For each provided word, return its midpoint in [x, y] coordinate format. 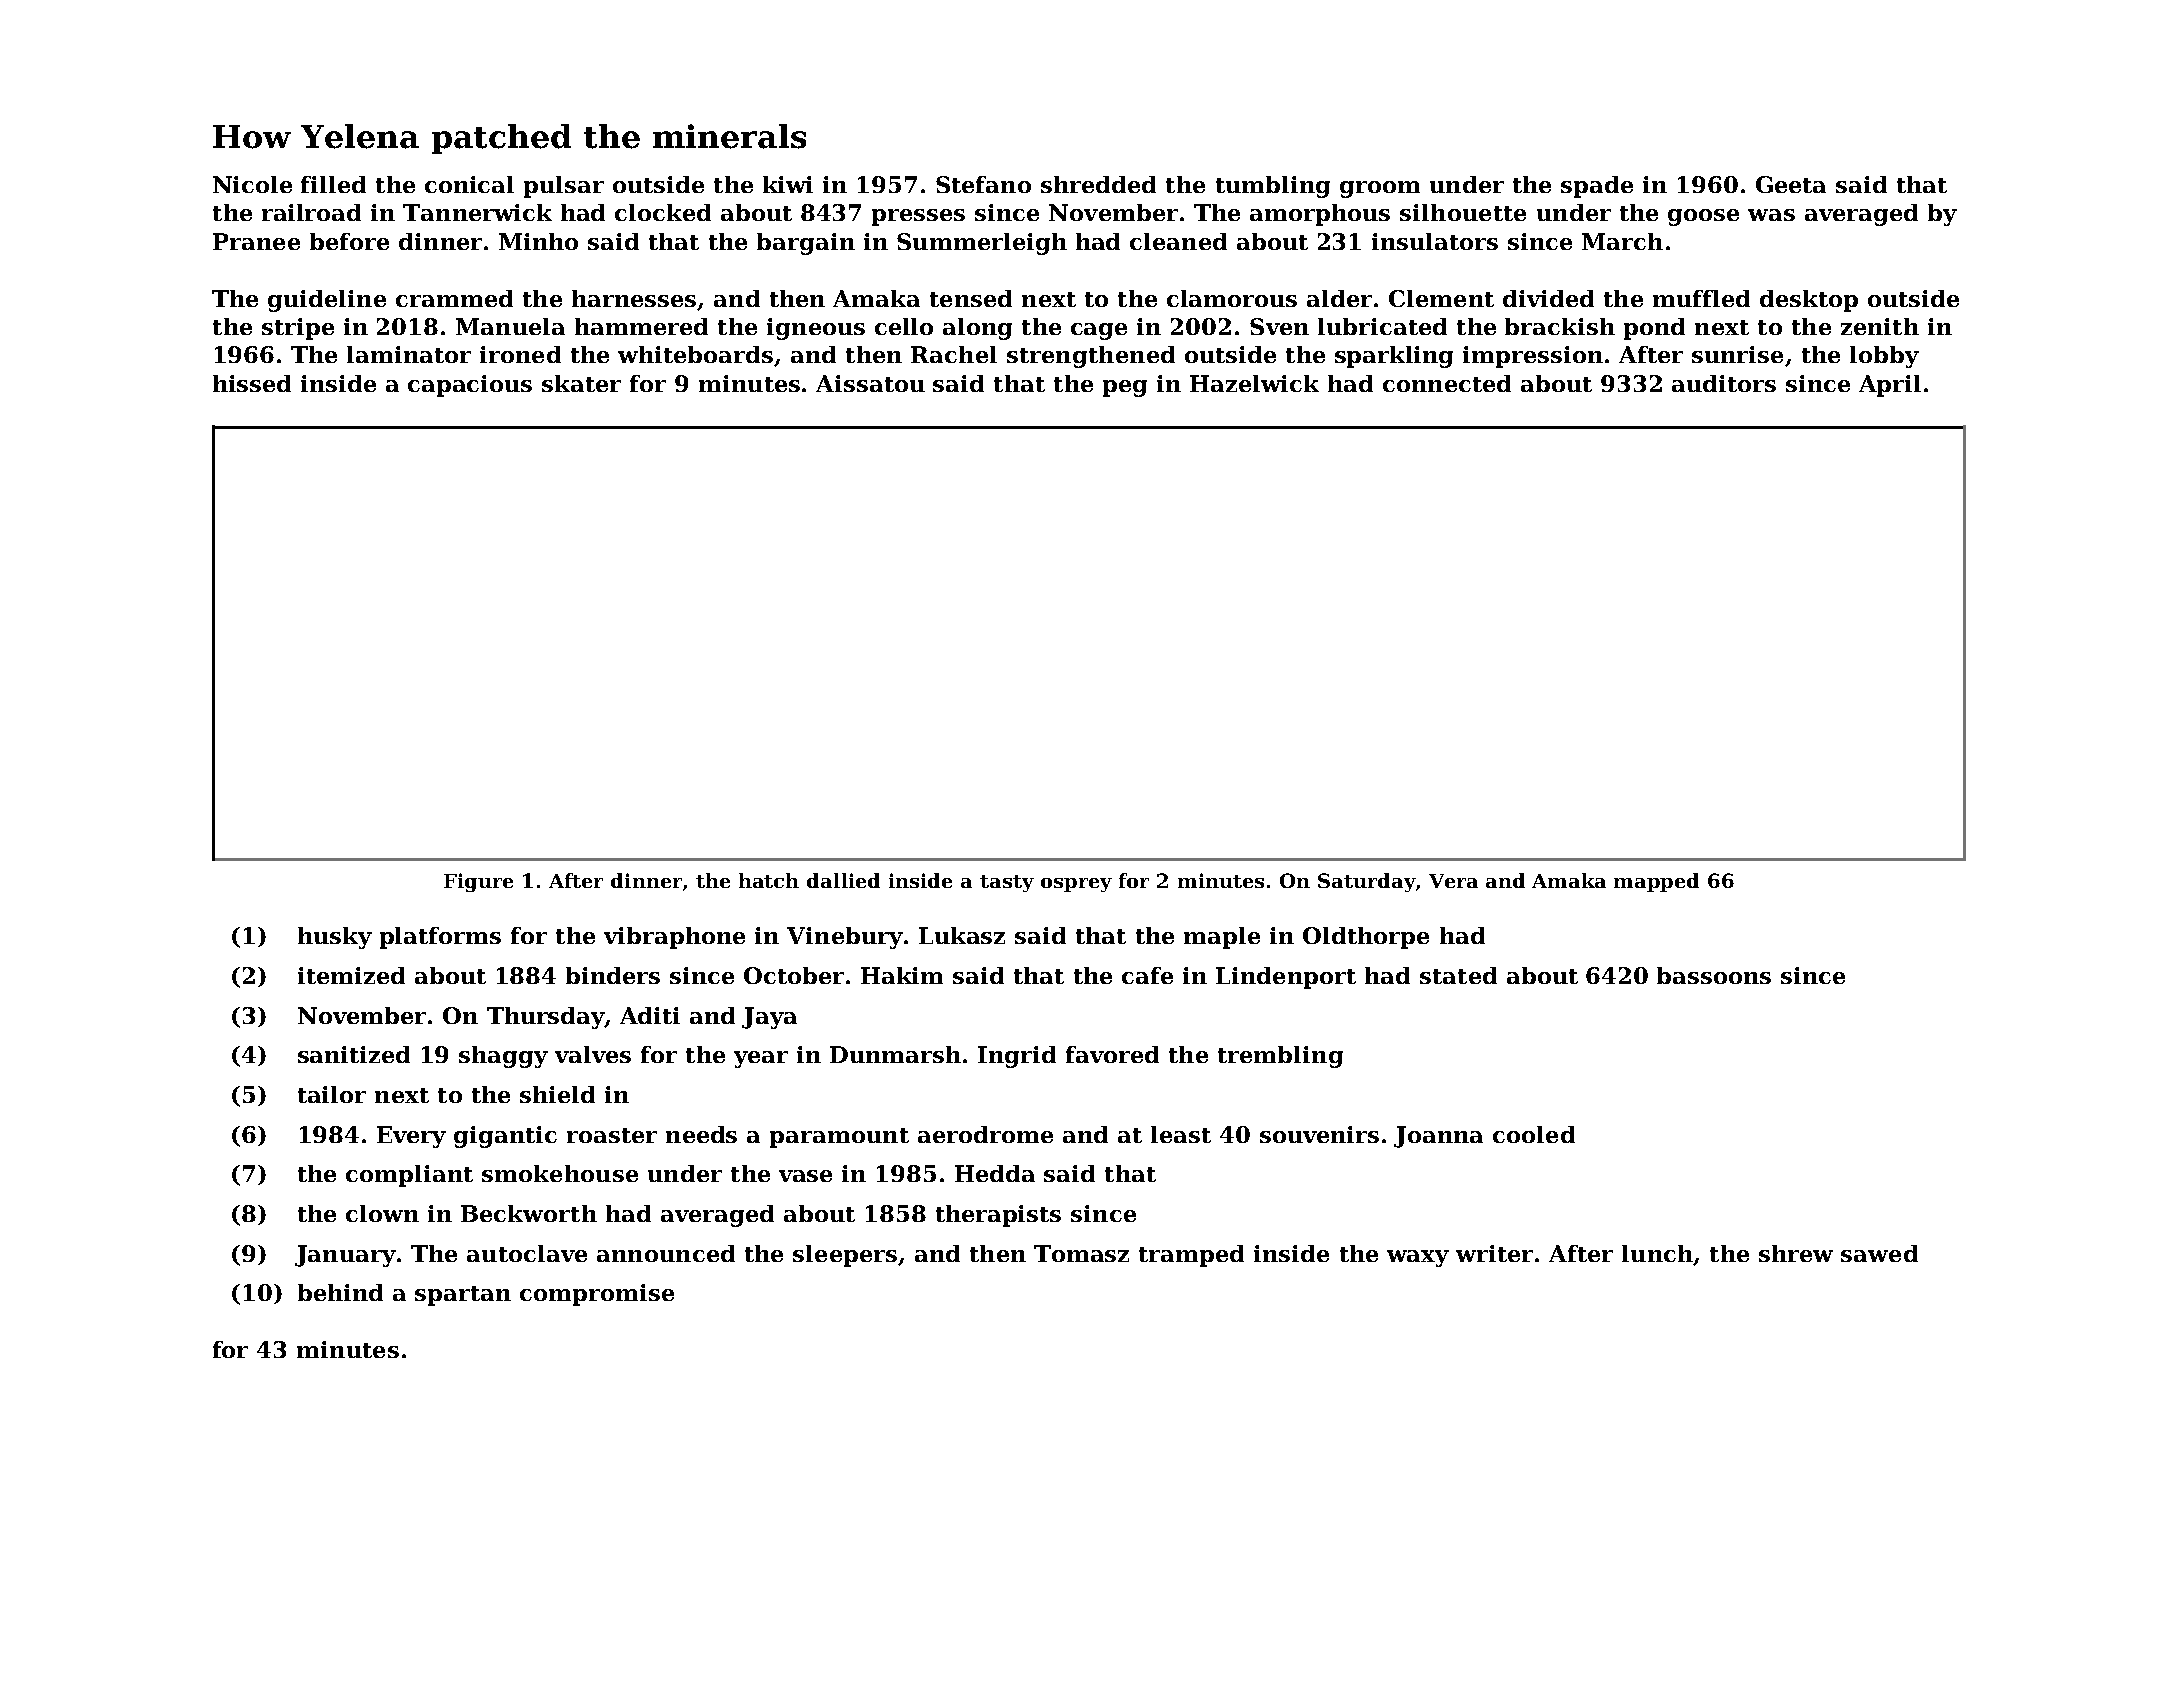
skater [581, 383]
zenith [1880, 326]
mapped [1656, 882]
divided [1548, 298]
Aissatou [870, 383]
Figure [478, 882]
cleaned [1178, 241]
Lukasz [962, 935]
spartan [463, 1296]
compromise [597, 1295]
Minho [538, 241]
